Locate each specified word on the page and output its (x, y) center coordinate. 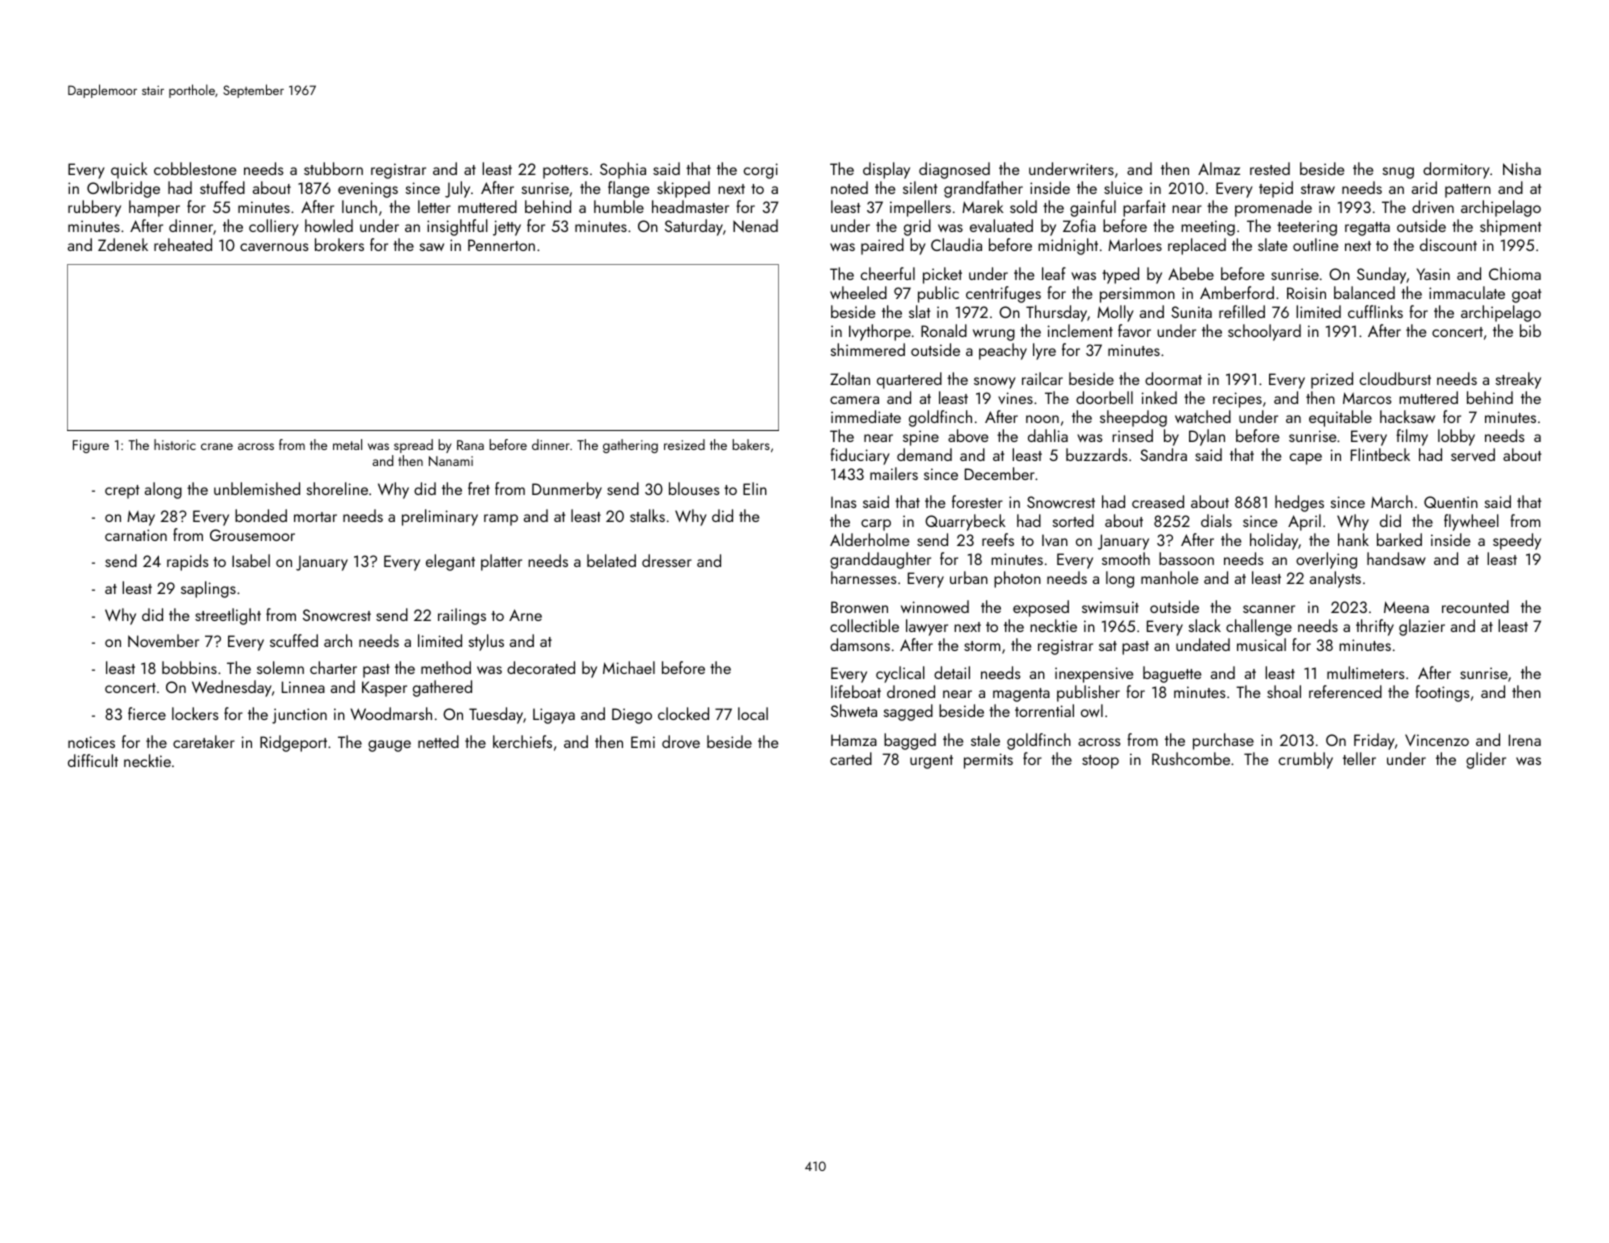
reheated (183, 244)
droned (911, 691)
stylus (486, 642)
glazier (1422, 627)
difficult (93, 760)
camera (854, 400)
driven (1433, 206)
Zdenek (123, 244)
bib (1530, 330)
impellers (920, 208)
